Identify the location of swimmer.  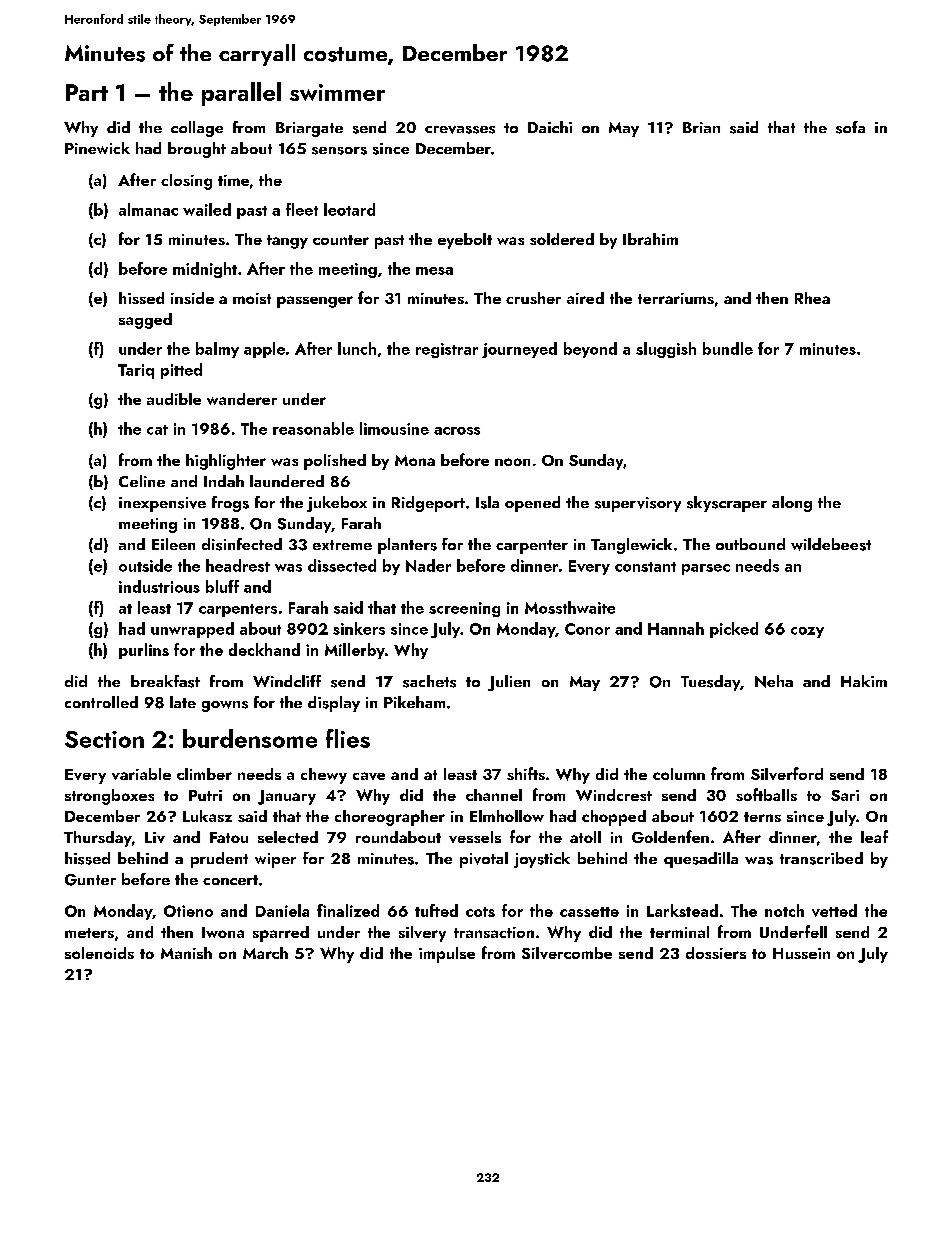
(337, 92).
